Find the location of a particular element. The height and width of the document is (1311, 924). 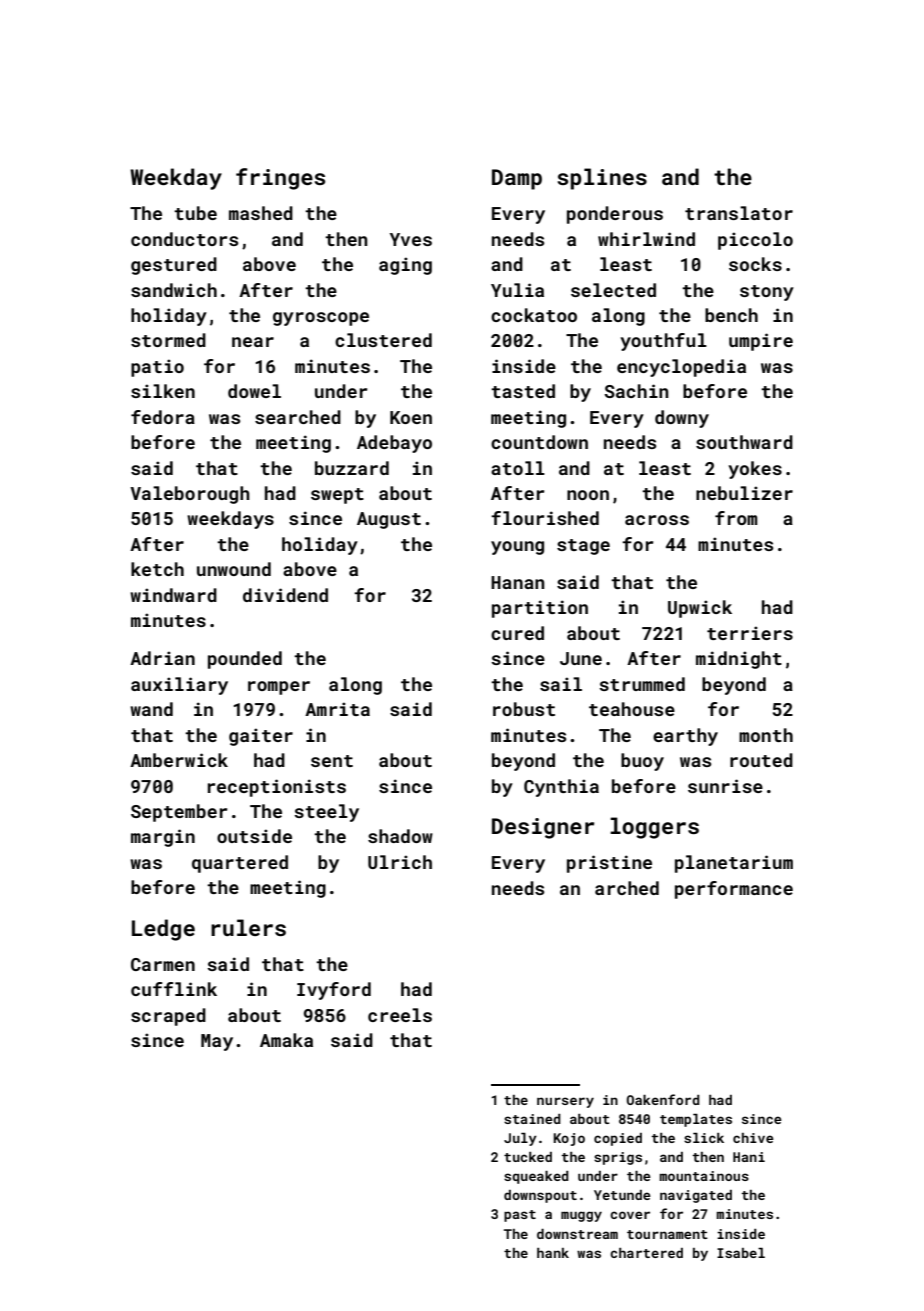

May is located at coordinates (217, 1042).
